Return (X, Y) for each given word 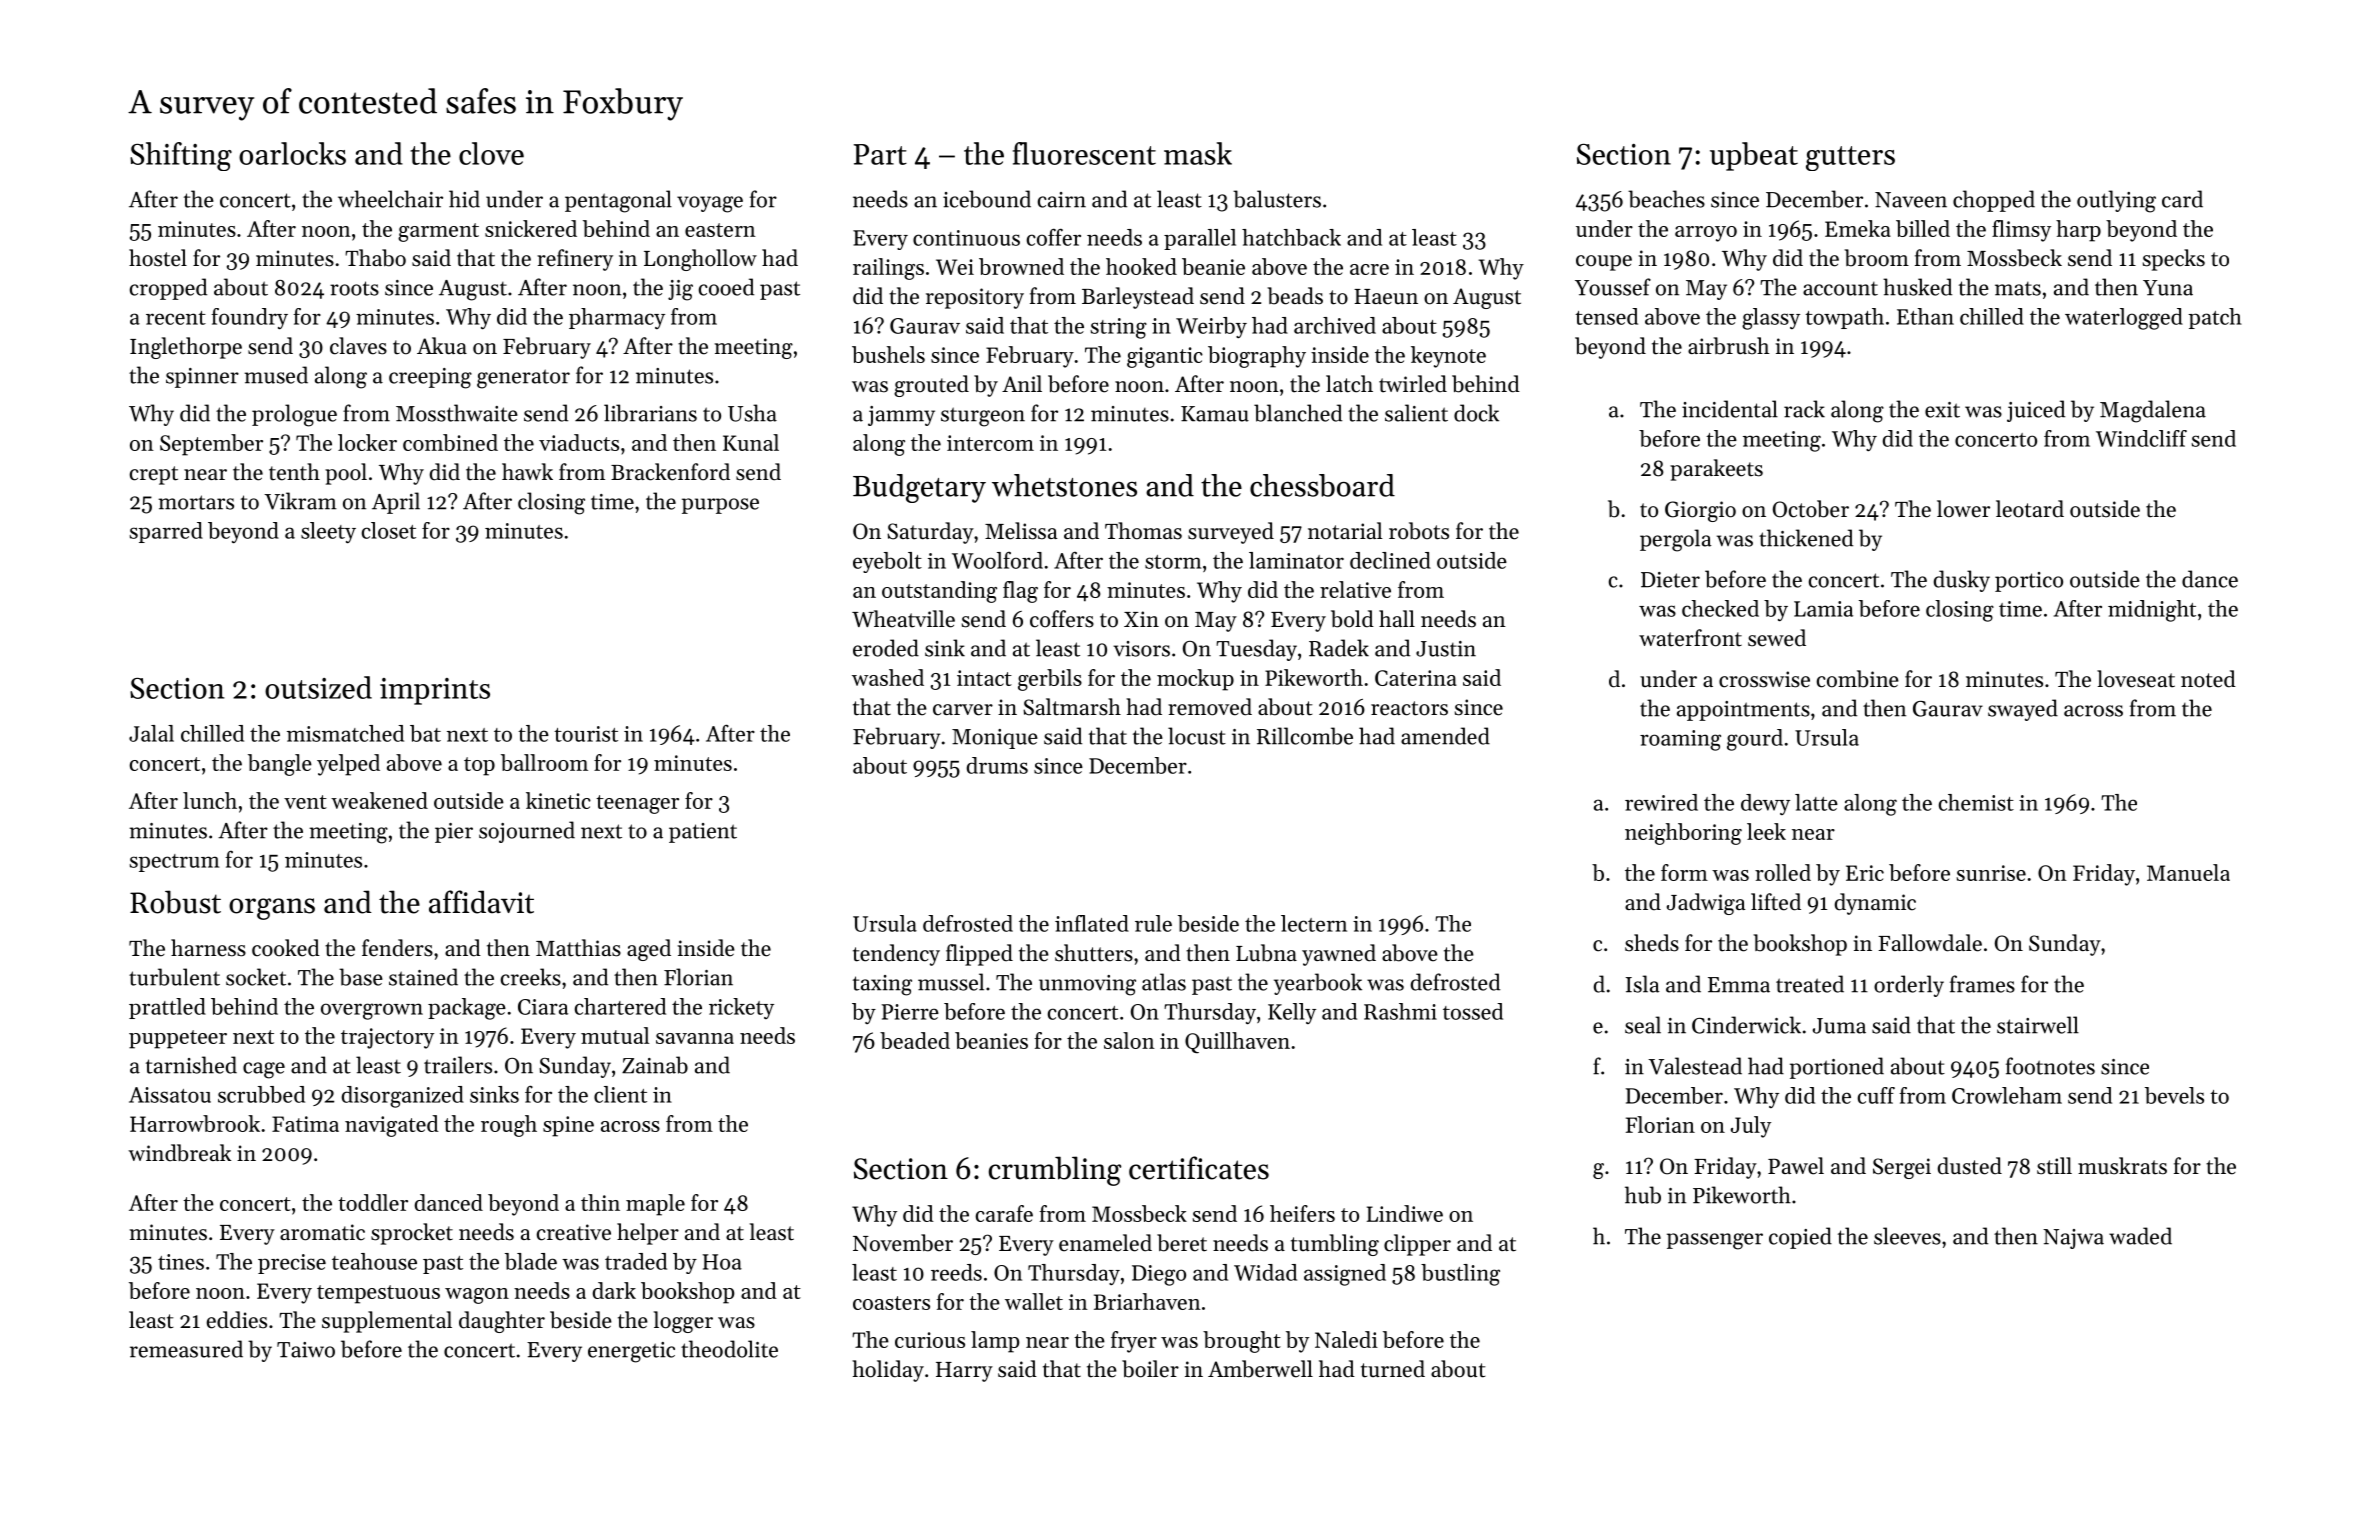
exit (1942, 410)
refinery (575, 260)
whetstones (1064, 485)
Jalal (151, 733)
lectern (1314, 923)
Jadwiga (1706, 904)
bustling (1460, 1275)
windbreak (179, 1153)
